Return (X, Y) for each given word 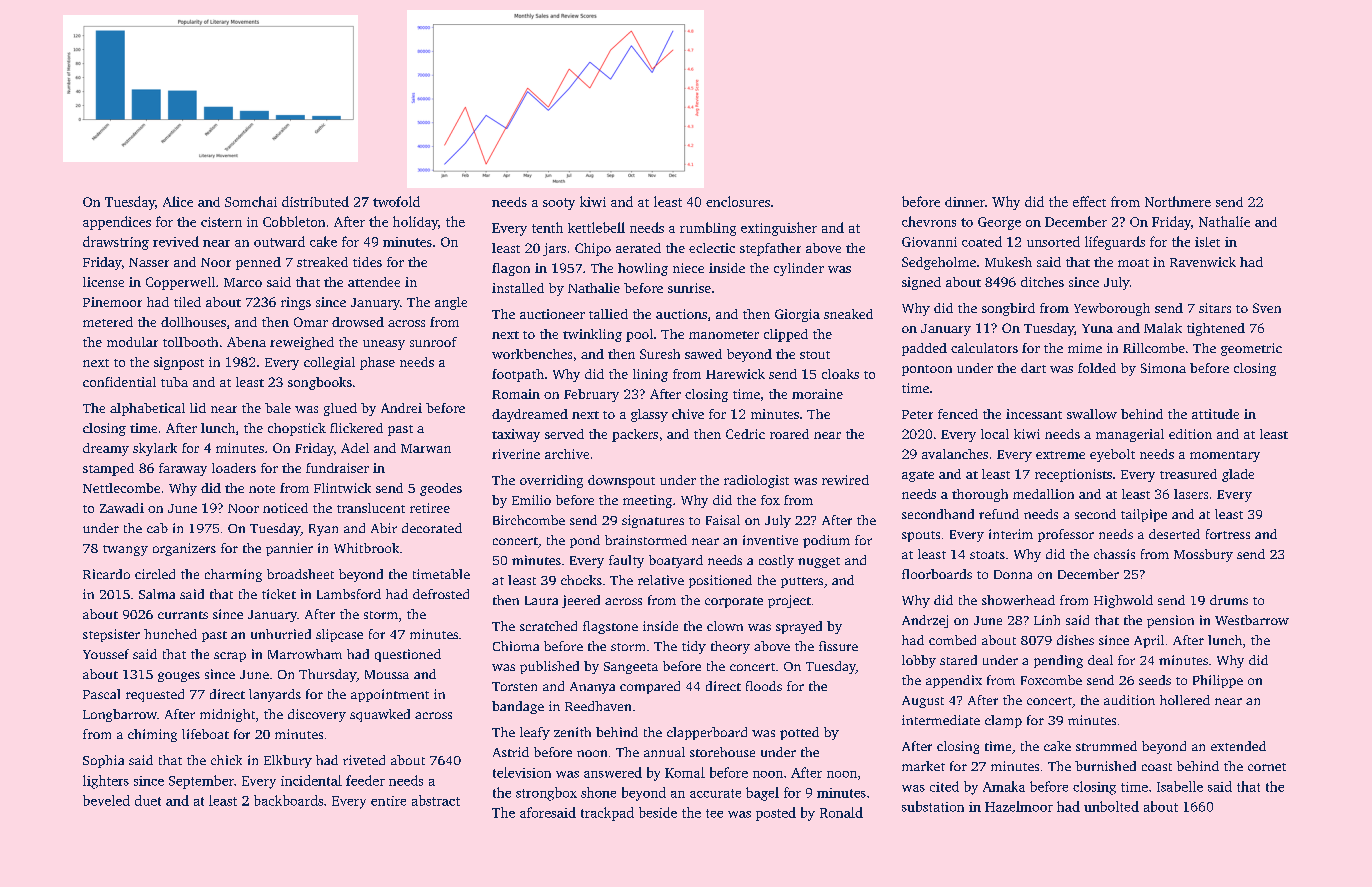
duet (148, 800)
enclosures (738, 201)
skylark (155, 449)
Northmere (1178, 201)
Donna (1013, 574)
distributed (315, 201)
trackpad (607, 814)
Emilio (531, 500)
